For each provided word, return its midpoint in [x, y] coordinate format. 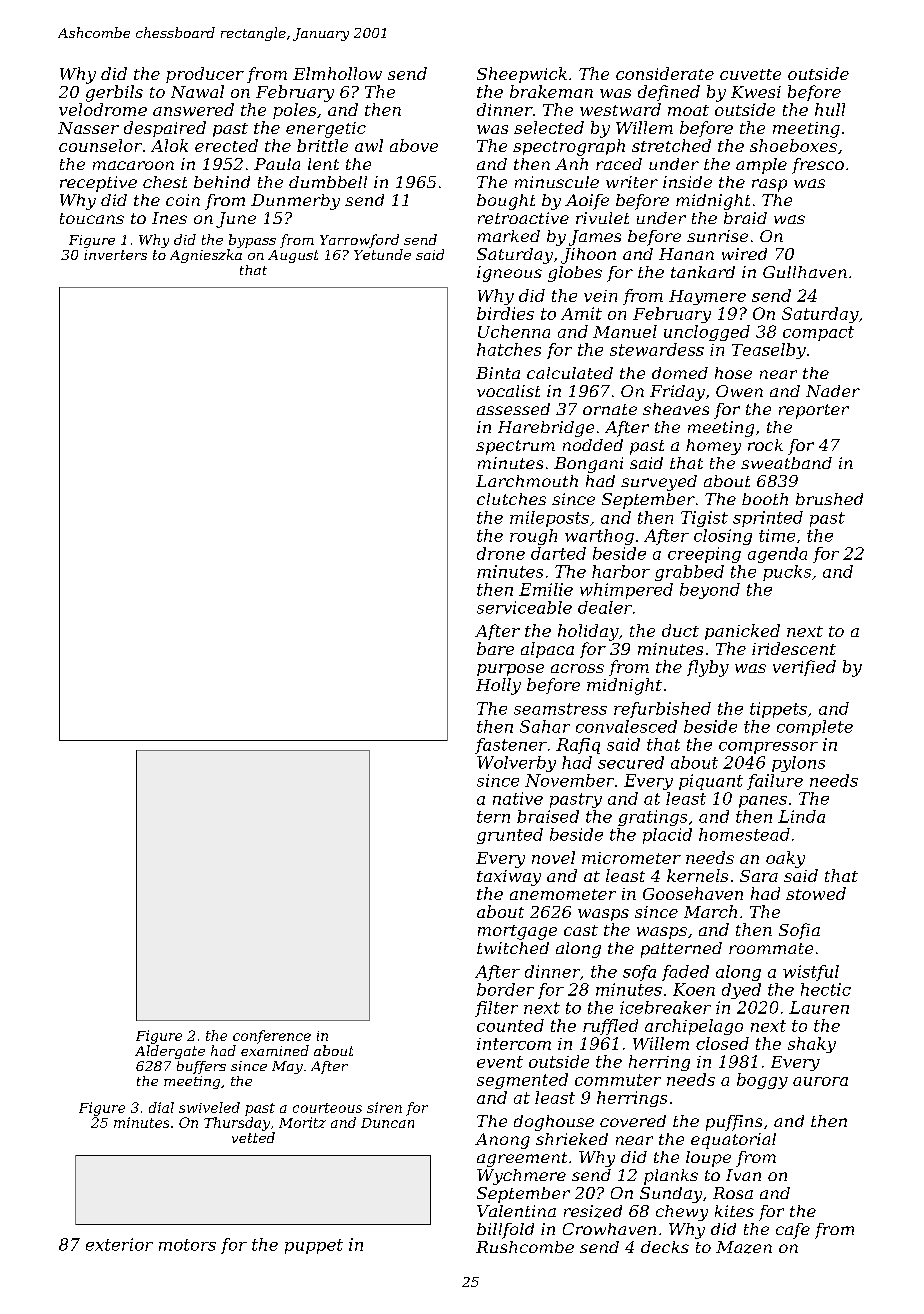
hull [830, 109]
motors [187, 1245]
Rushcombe [525, 1247]
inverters [115, 255]
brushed [829, 499]
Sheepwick [522, 75]
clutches [511, 499]
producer [205, 75]
